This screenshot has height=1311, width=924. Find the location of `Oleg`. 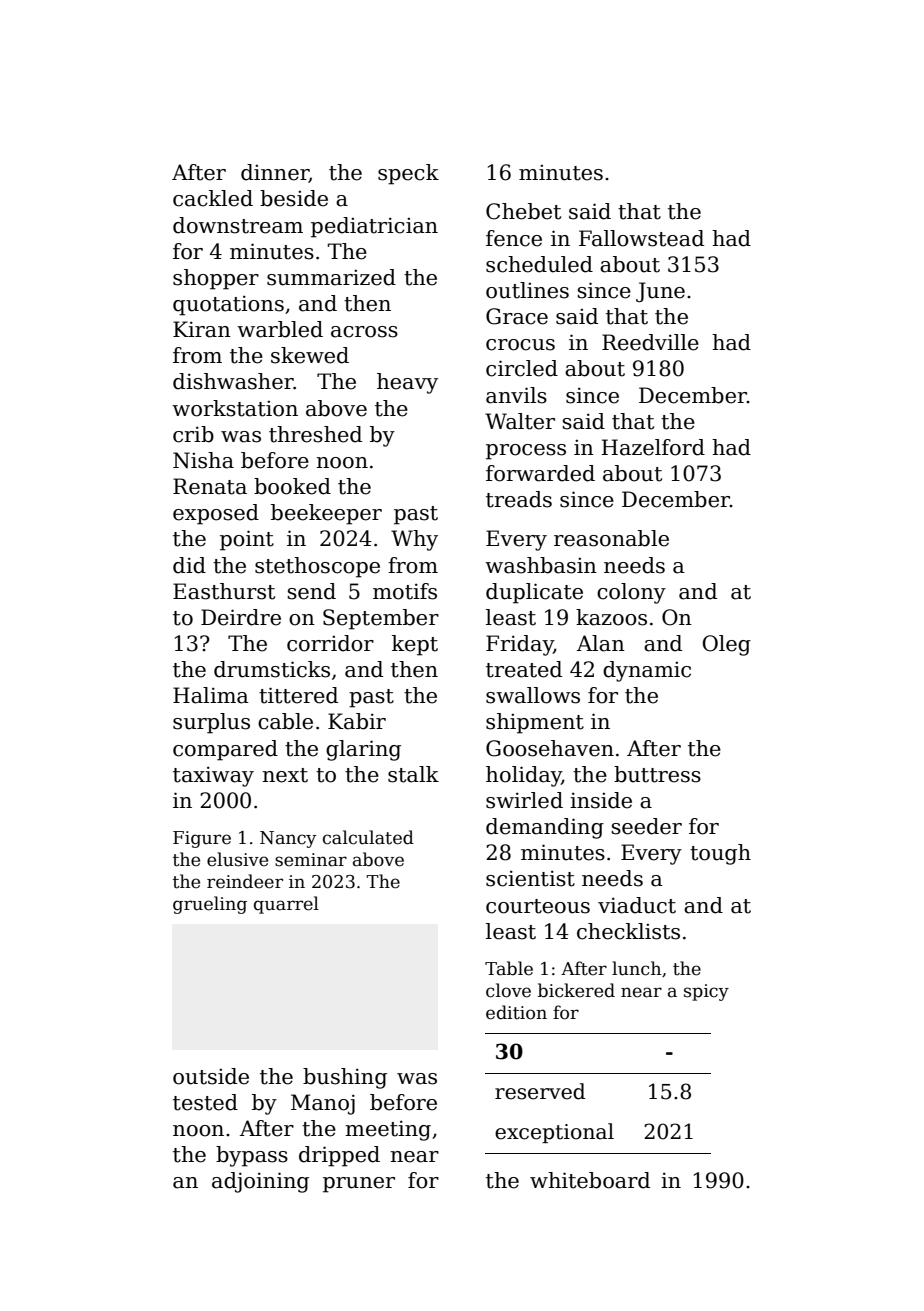

Oleg is located at coordinates (726, 645).
